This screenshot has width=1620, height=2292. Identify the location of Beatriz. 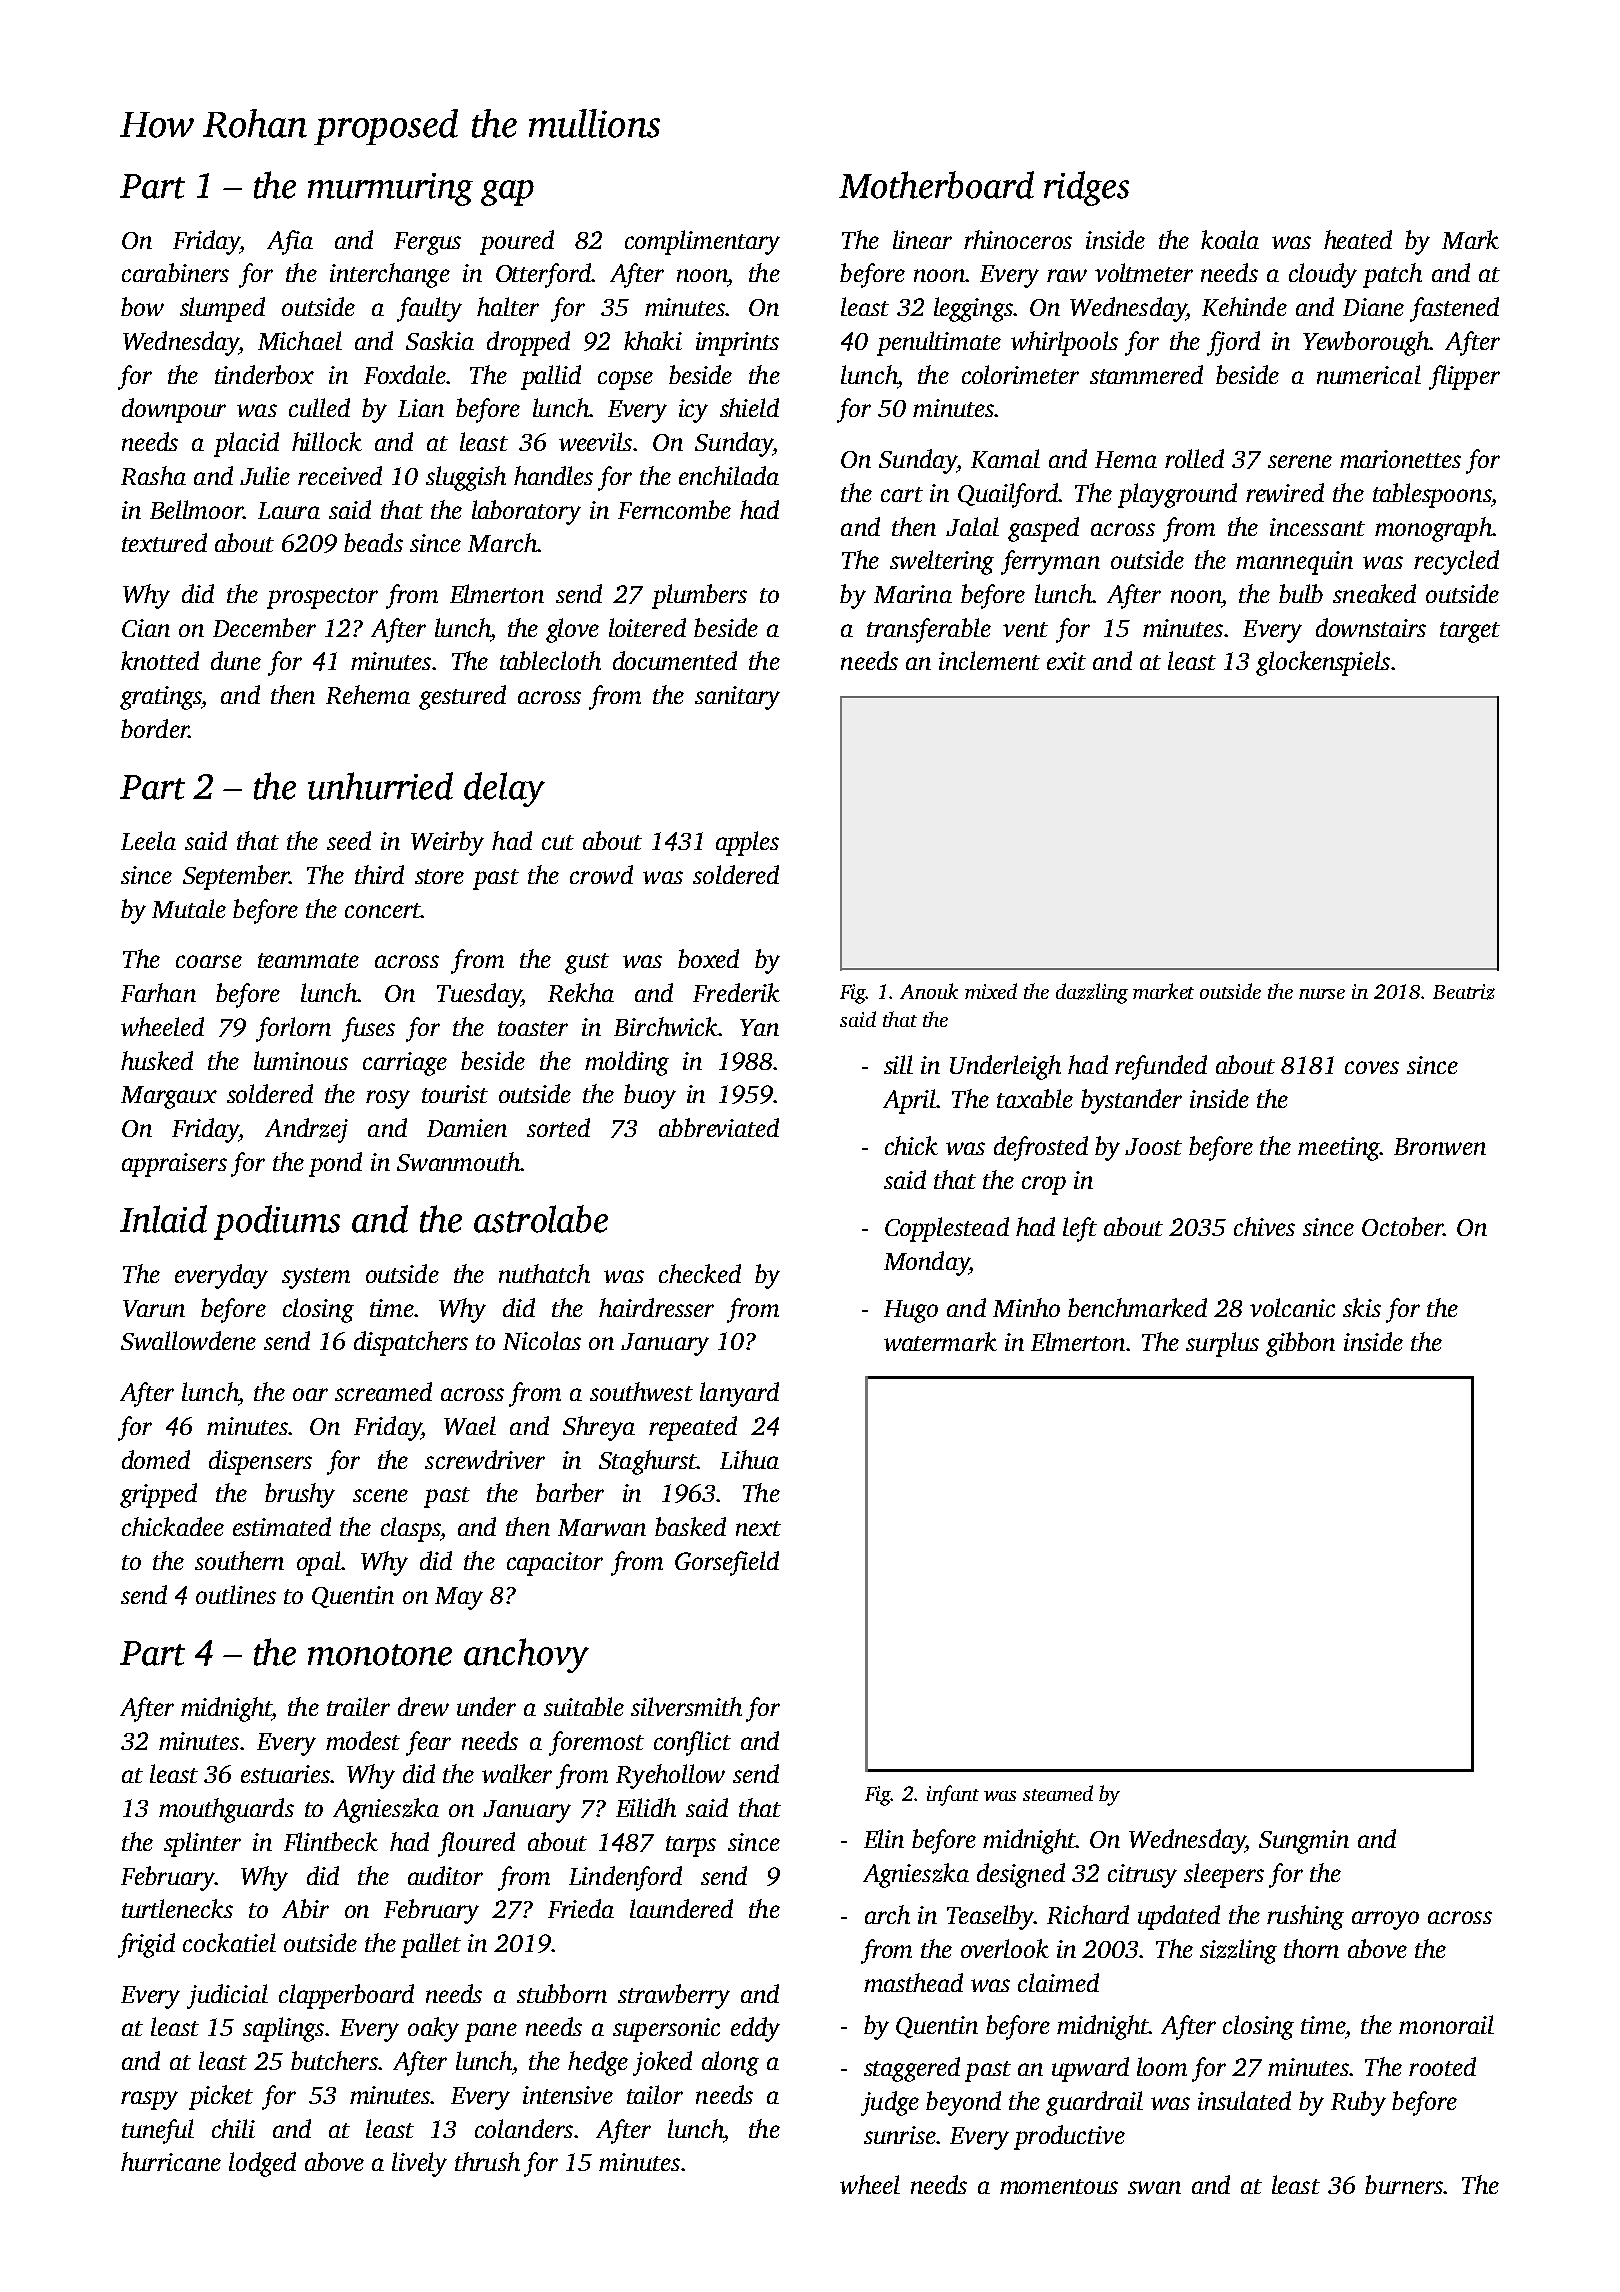
(1464, 992).
